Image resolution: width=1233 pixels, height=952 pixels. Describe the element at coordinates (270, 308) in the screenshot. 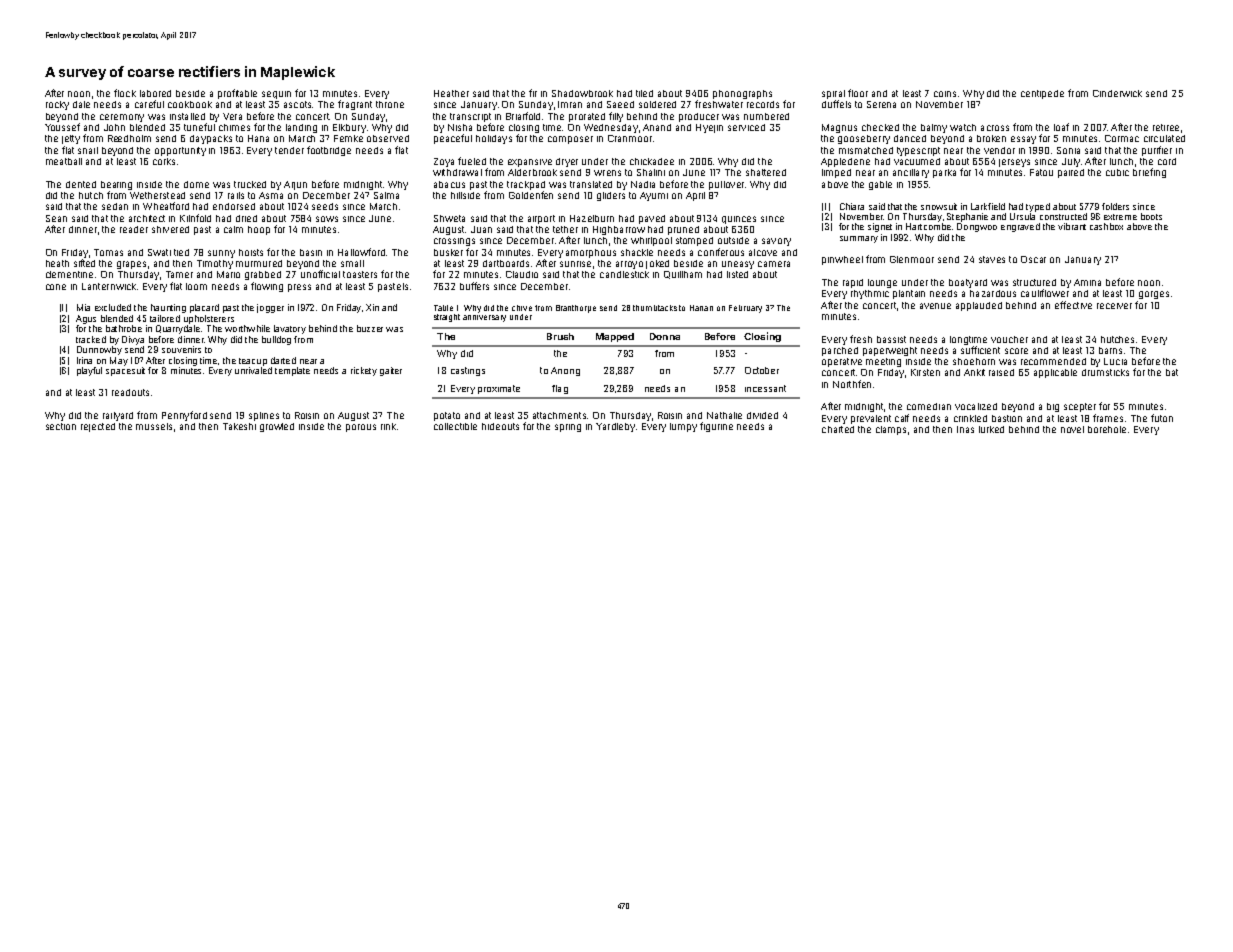

I see `jogger` at that location.
